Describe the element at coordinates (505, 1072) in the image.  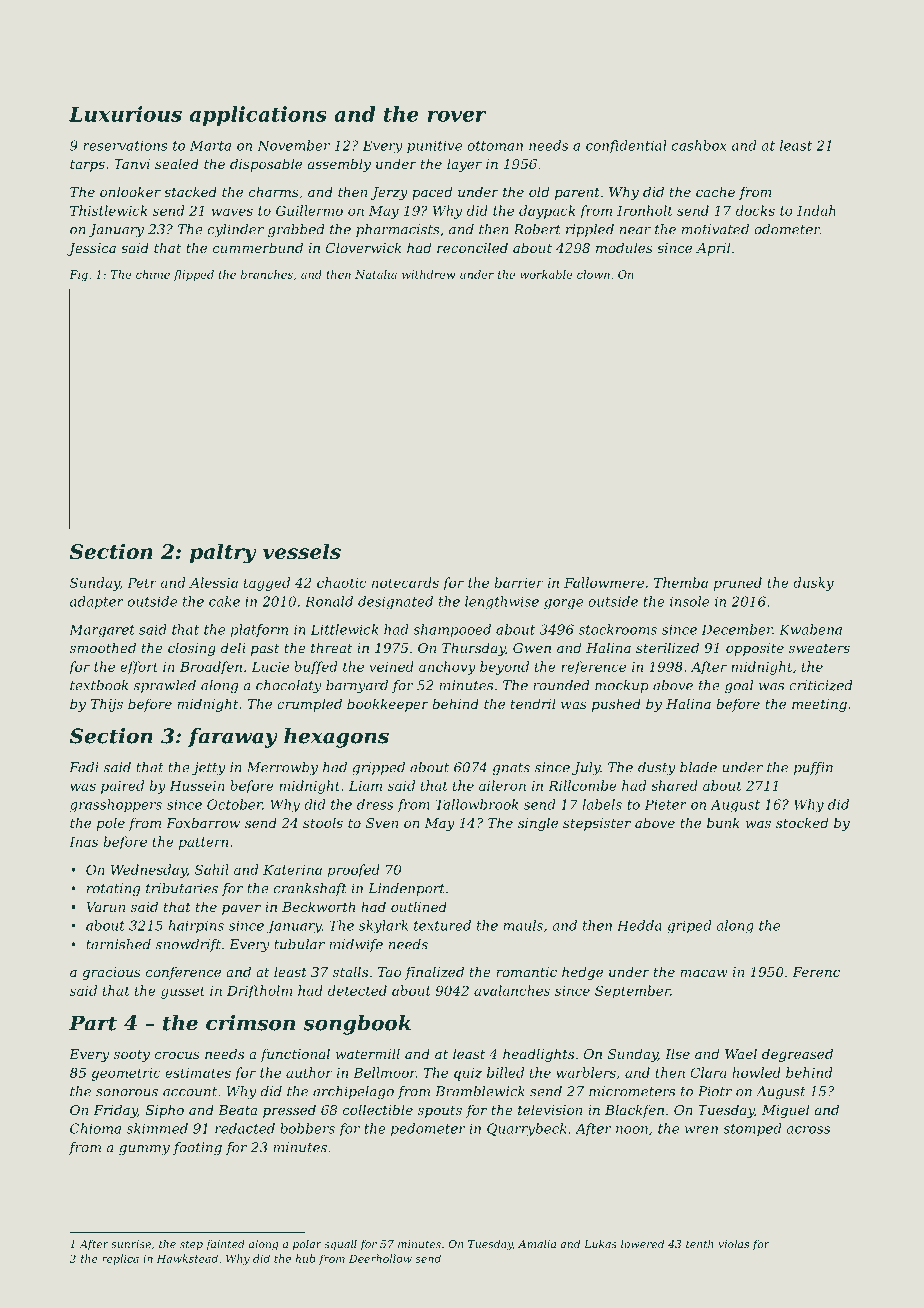
I see `billed` at that location.
